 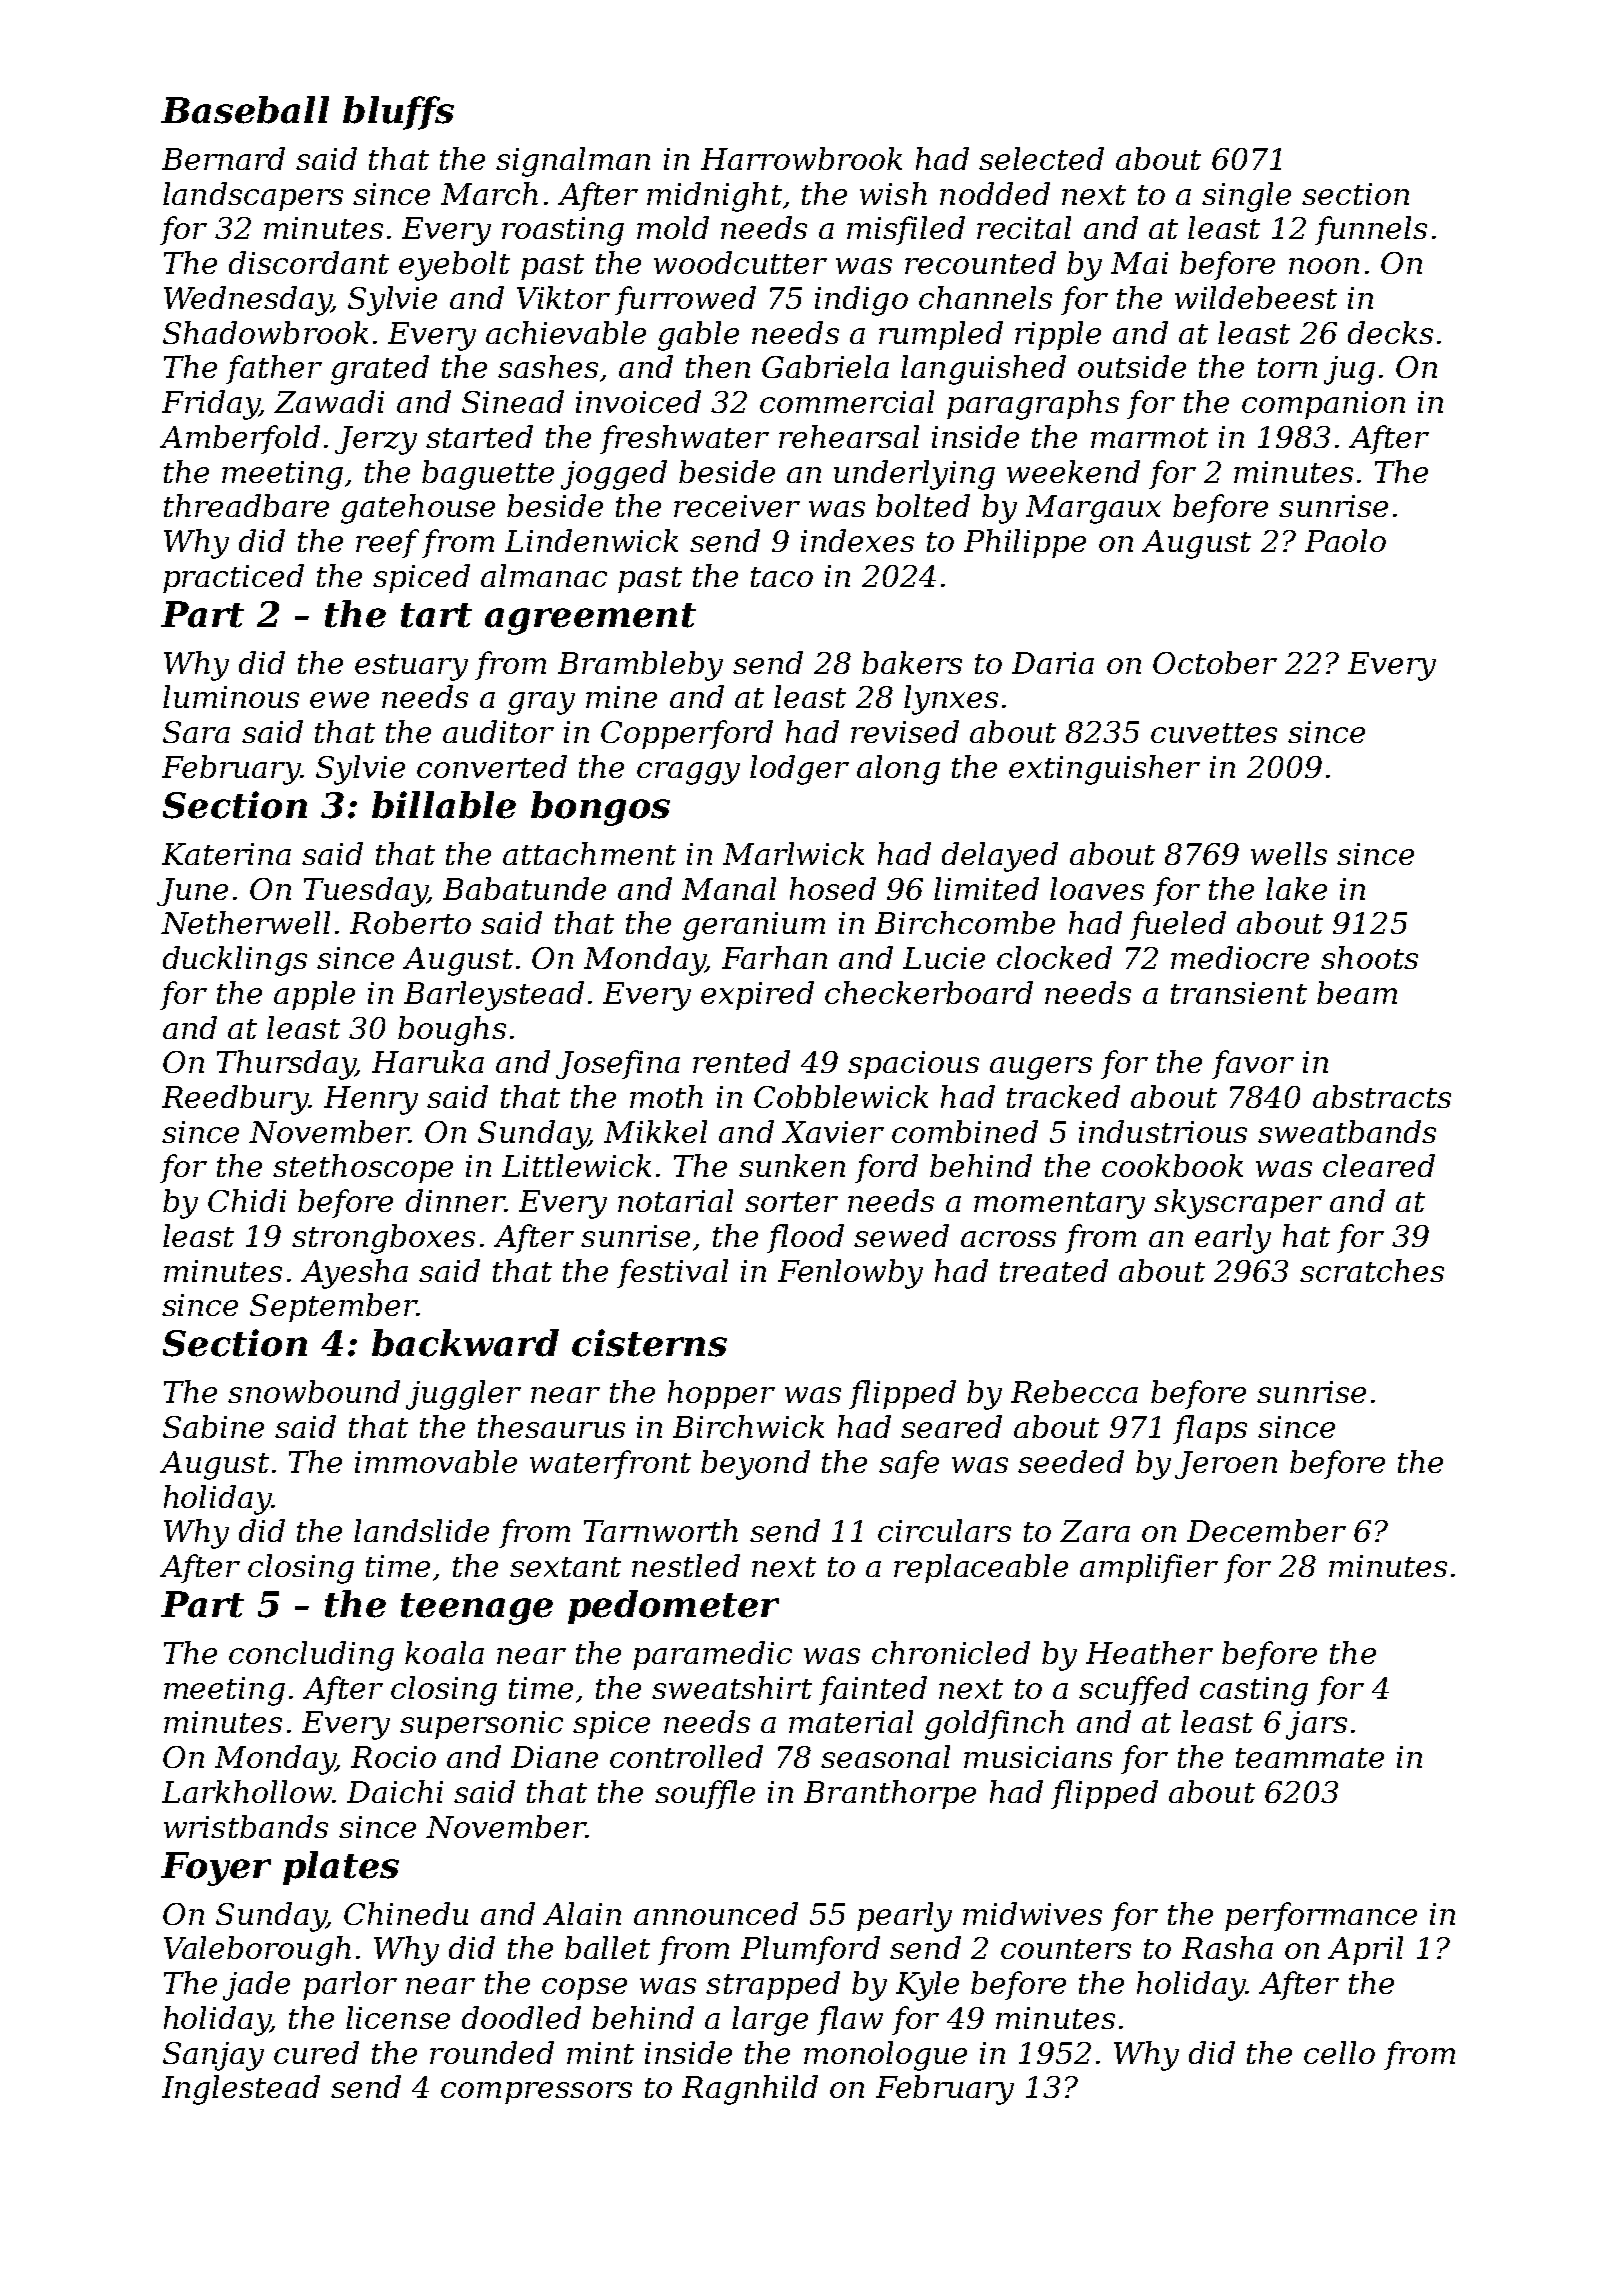 What do you see at coordinates (247, 1200) in the image?
I see `Chidi` at bounding box center [247, 1200].
